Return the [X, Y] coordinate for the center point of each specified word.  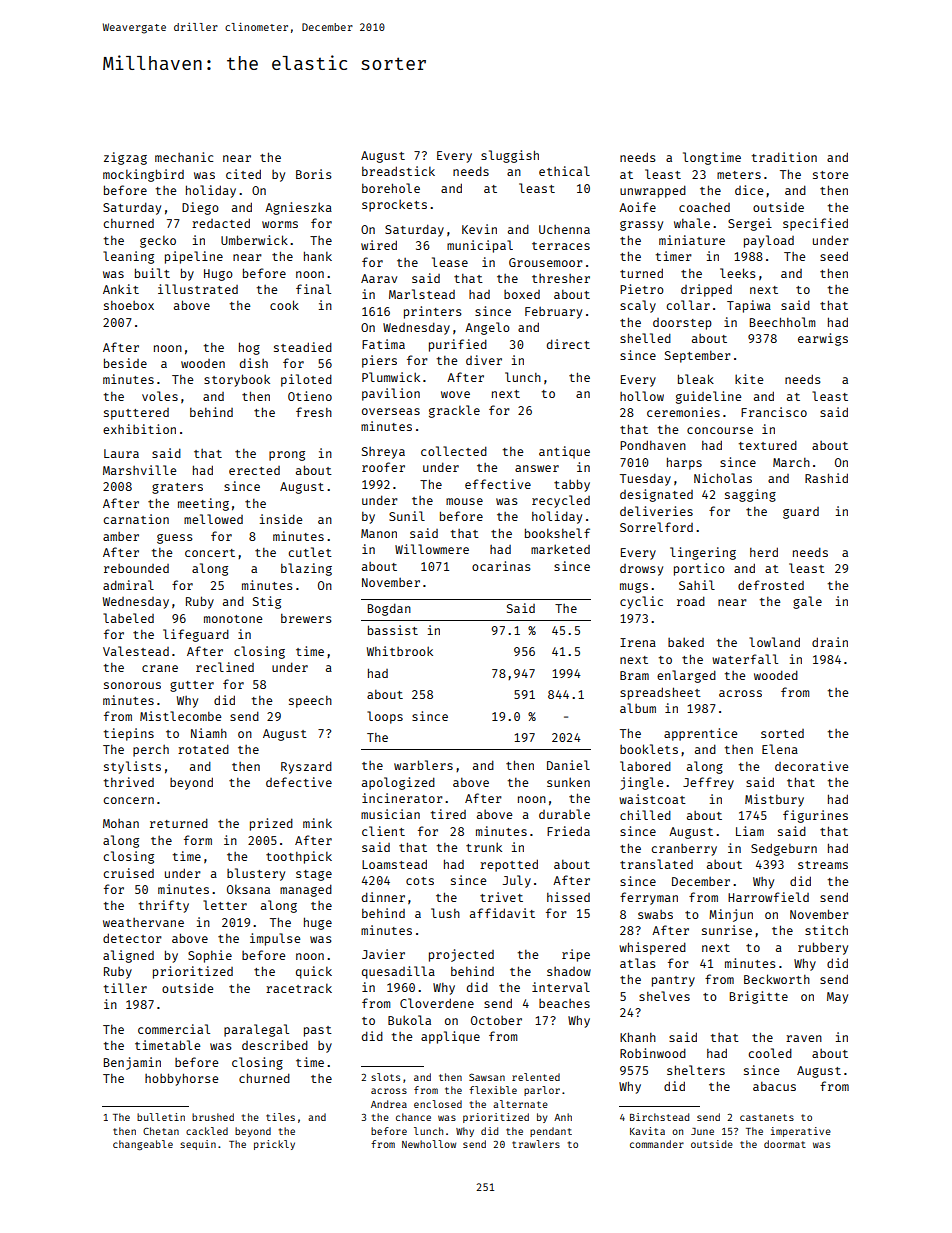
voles [160, 396]
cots [420, 881]
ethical [564, 171]
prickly [274, 1145]
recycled [561, 501]
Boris [314, 174]
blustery [256, 874]
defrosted [771, 585]
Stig [267, 602]
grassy [641, 226]
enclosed [438, 1104]
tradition [784, 157]
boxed [522, 294]
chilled [645, 815]
